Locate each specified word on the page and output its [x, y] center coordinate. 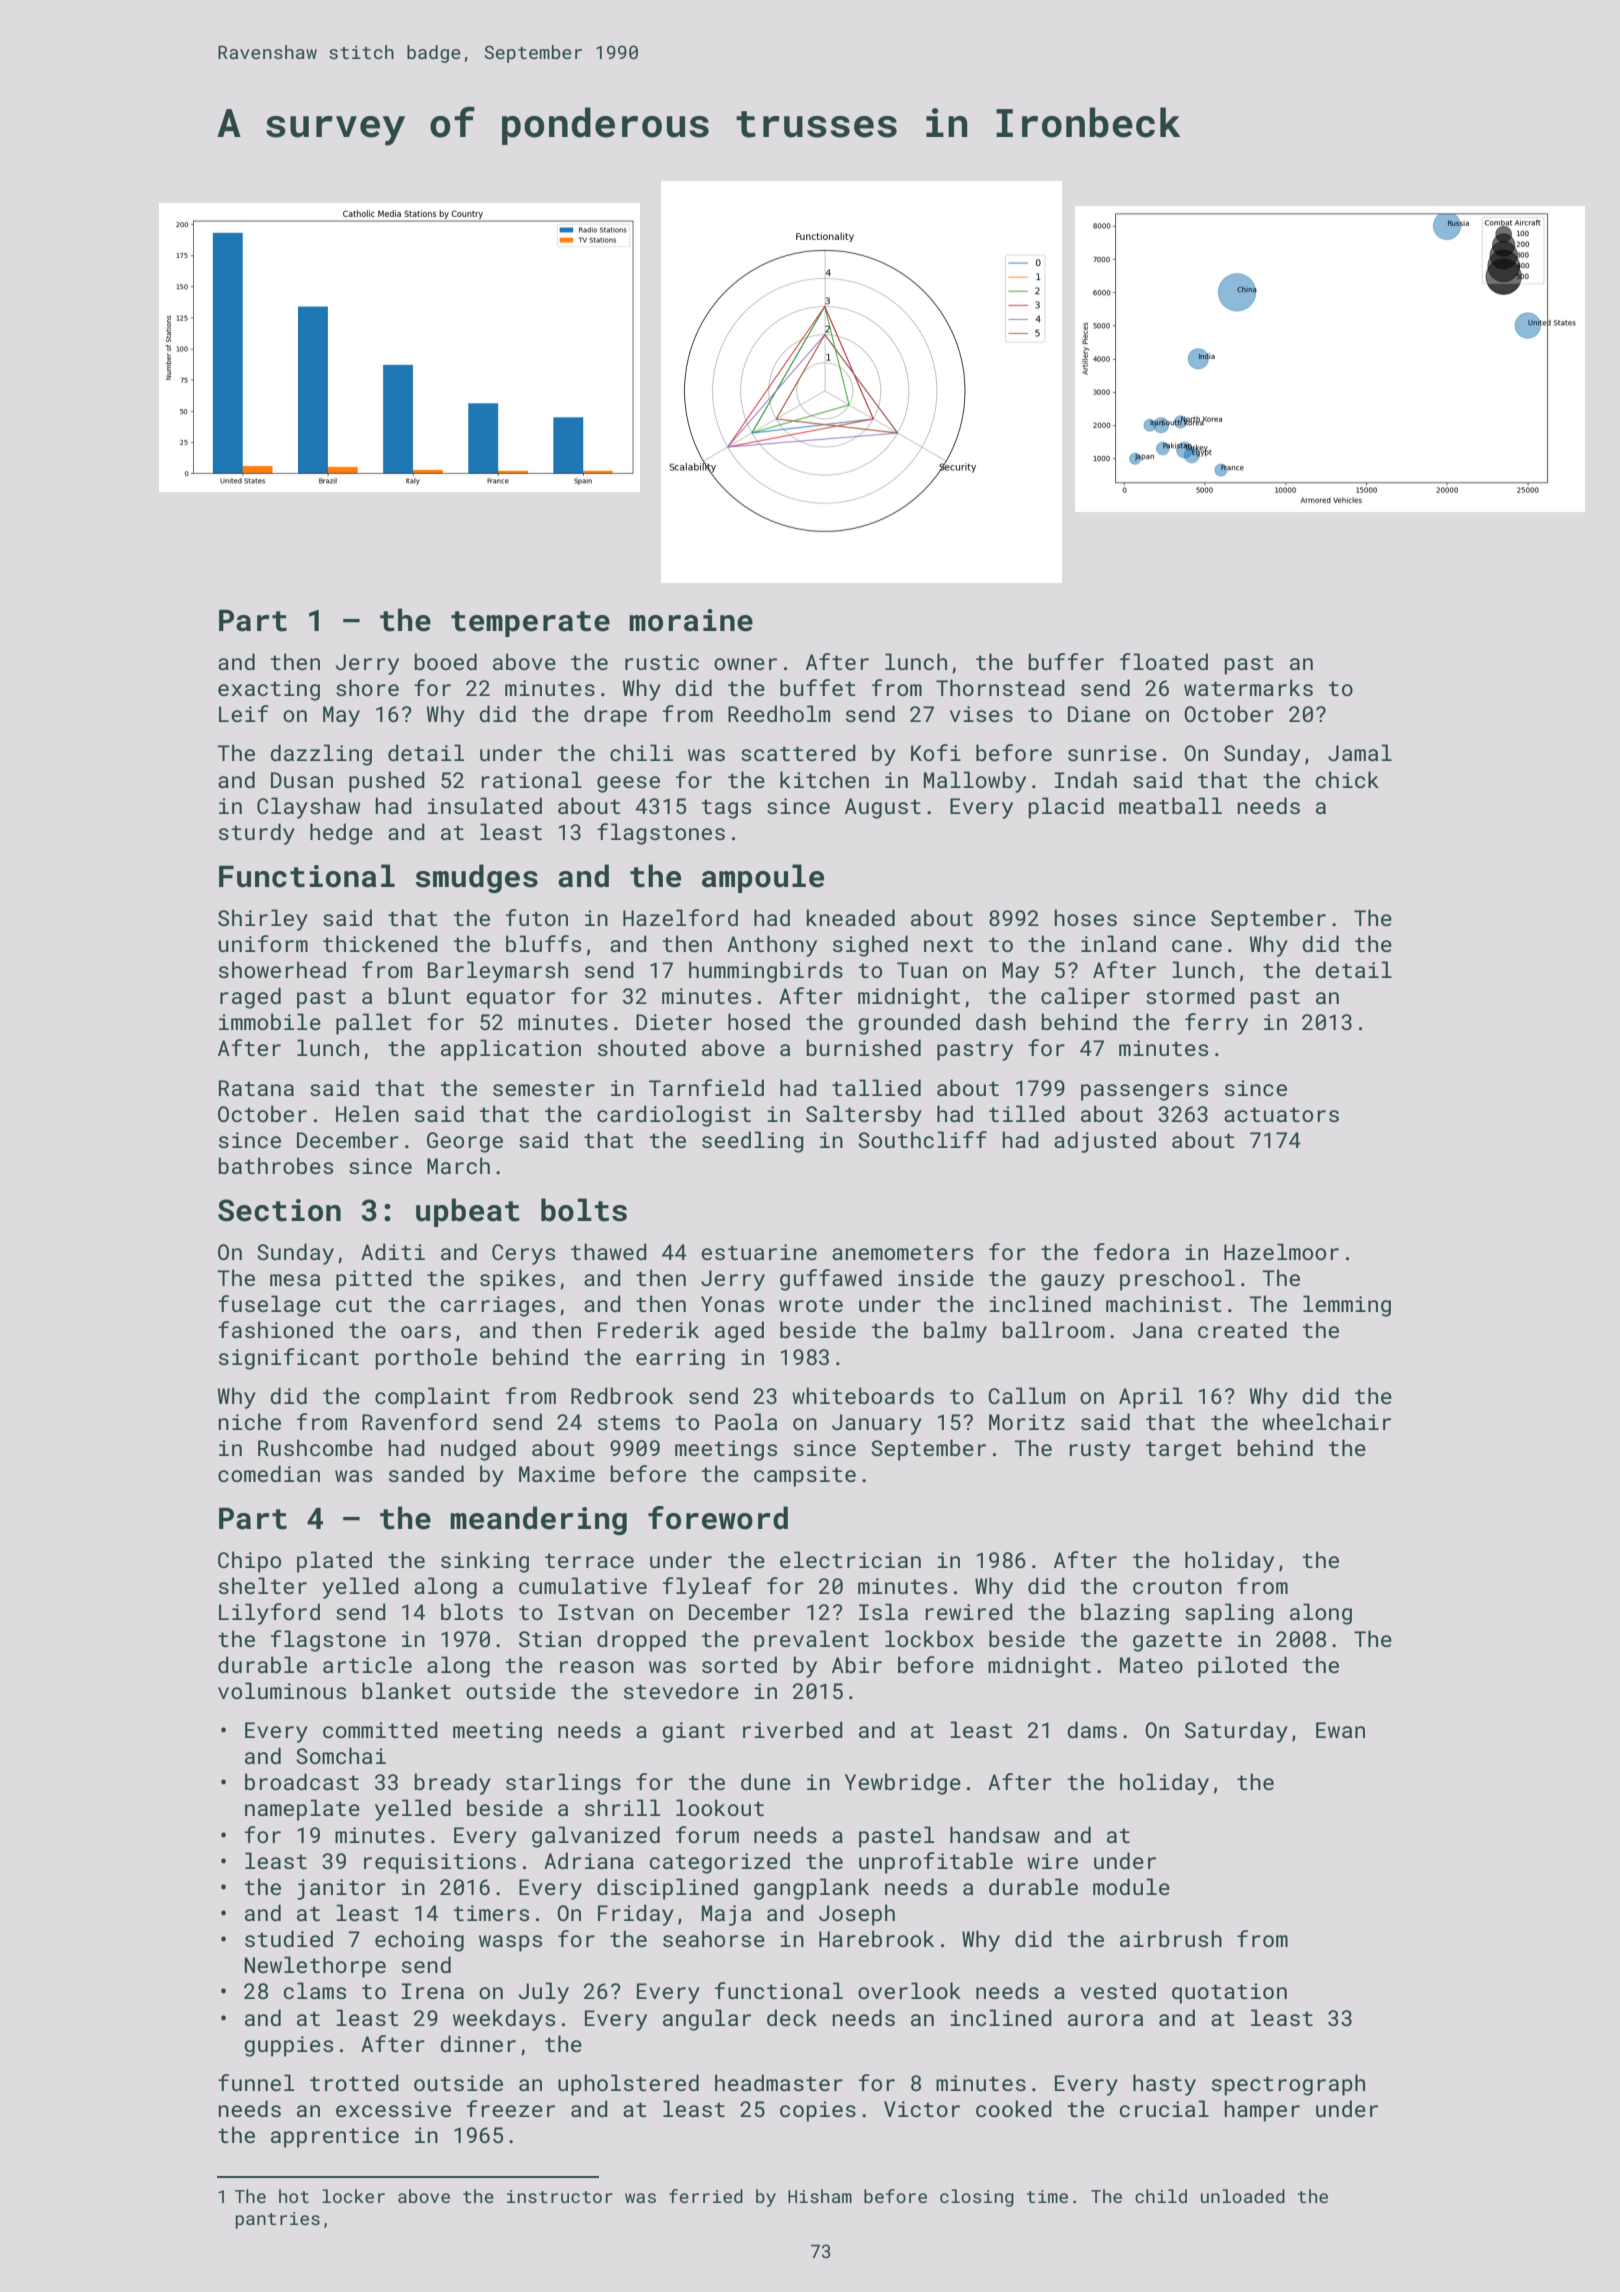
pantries [278, 2220]
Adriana [589, 1860]
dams [1092, 1729]
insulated [485, 805]
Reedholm [779, 713]
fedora [1131, 1251]
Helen [367, 1113]
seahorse [714, 1938]
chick [1347, 779]
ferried [706, 2196]
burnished [864, 1047]
